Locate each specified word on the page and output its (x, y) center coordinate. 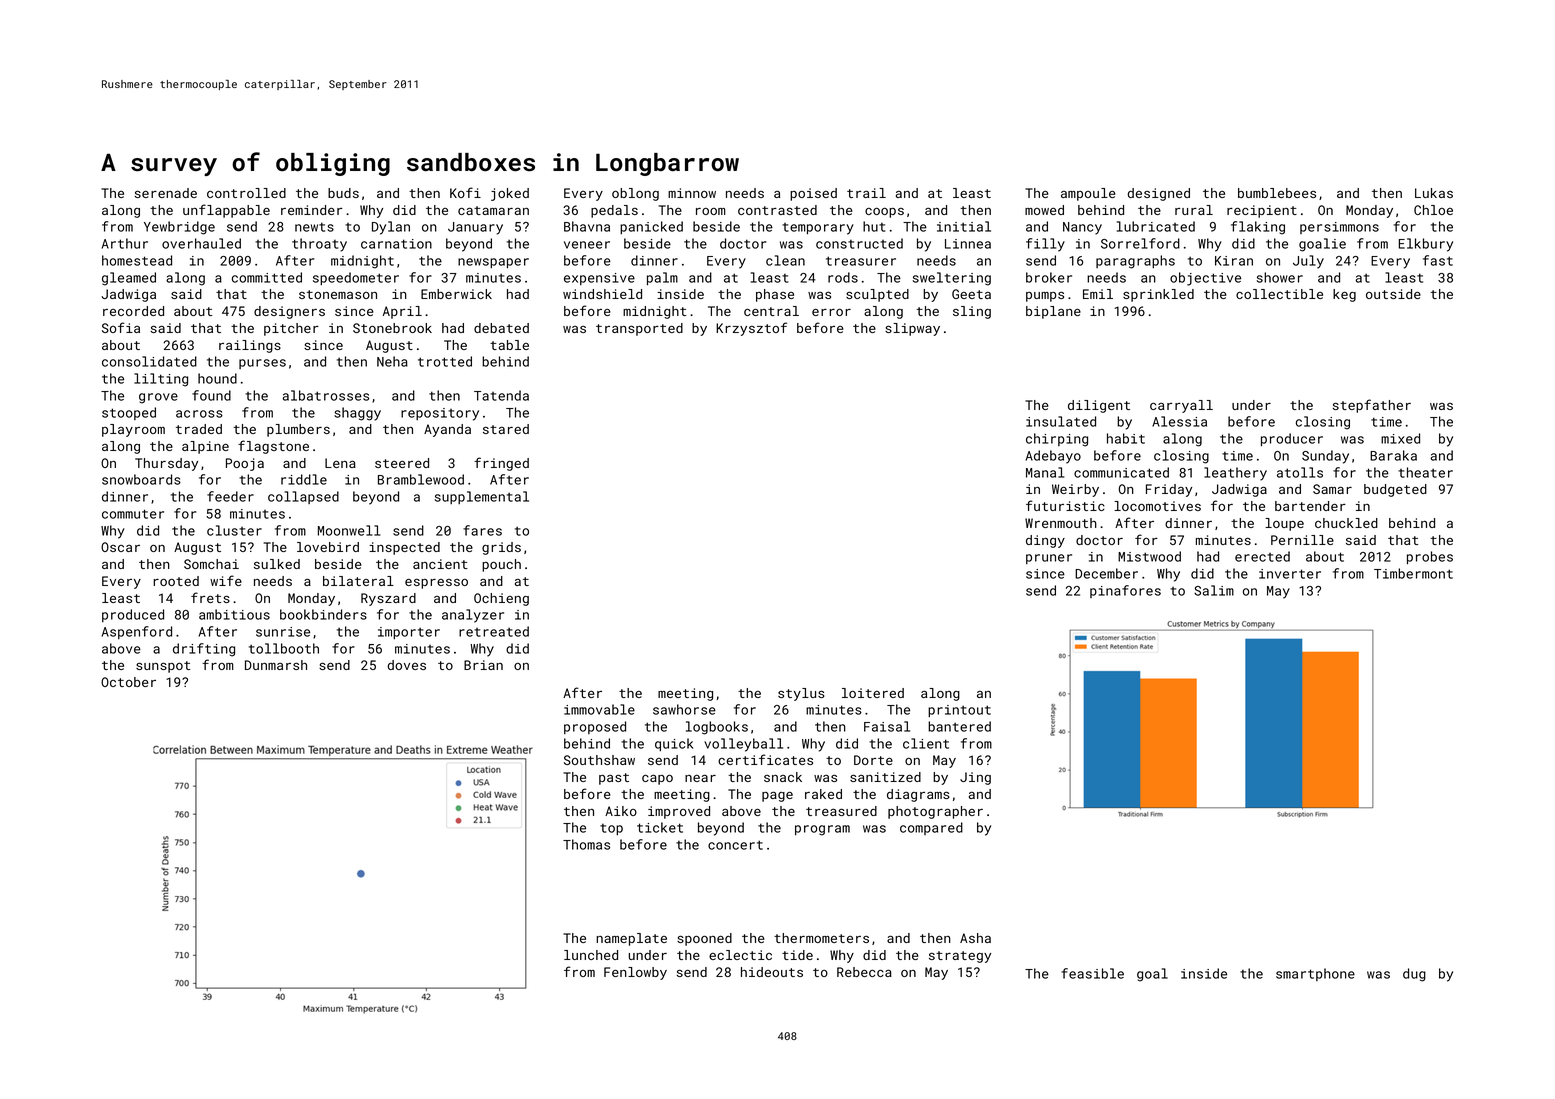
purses (262, 364)
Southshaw (599, 760)
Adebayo (1053, 457)
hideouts (772, 972)
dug (1414, 975)
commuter (133, 514)
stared (506, 429)
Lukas (1434, 193)
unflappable (226, 211)
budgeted (1395, 490)
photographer (935, 812)
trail (866, 193)
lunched (591, 955)
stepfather (1372, 406)
